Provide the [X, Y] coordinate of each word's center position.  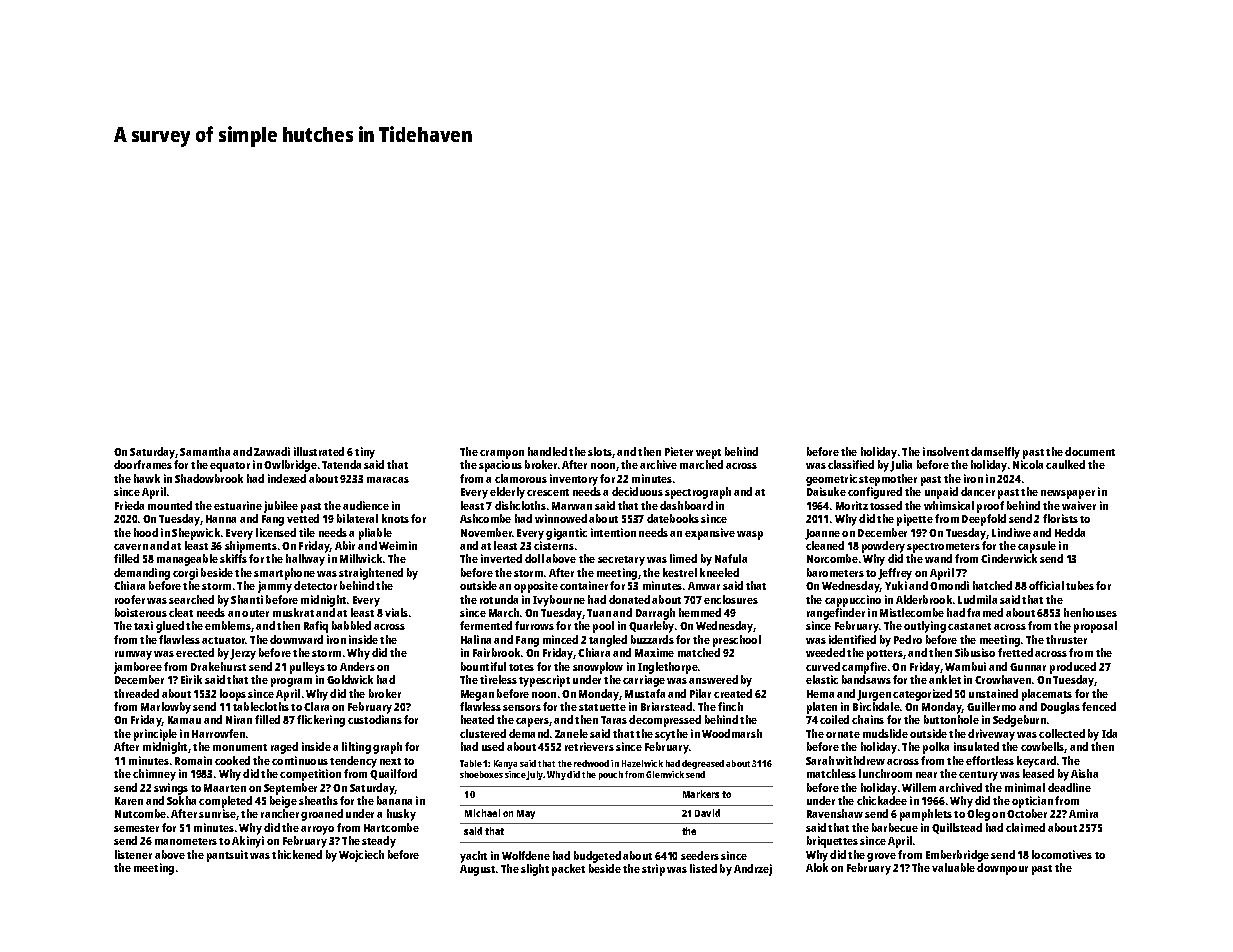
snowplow [598, 668]
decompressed [665, 721]
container [584, 585]
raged [284, 748]
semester [136, 828]
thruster [1066, 639]
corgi [185, 574]
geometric [831, 480]
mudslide [885, 733]
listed [703, 868]
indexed [287, 478]
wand [938, 558]
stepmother [888, 480]
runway [133, 655]
